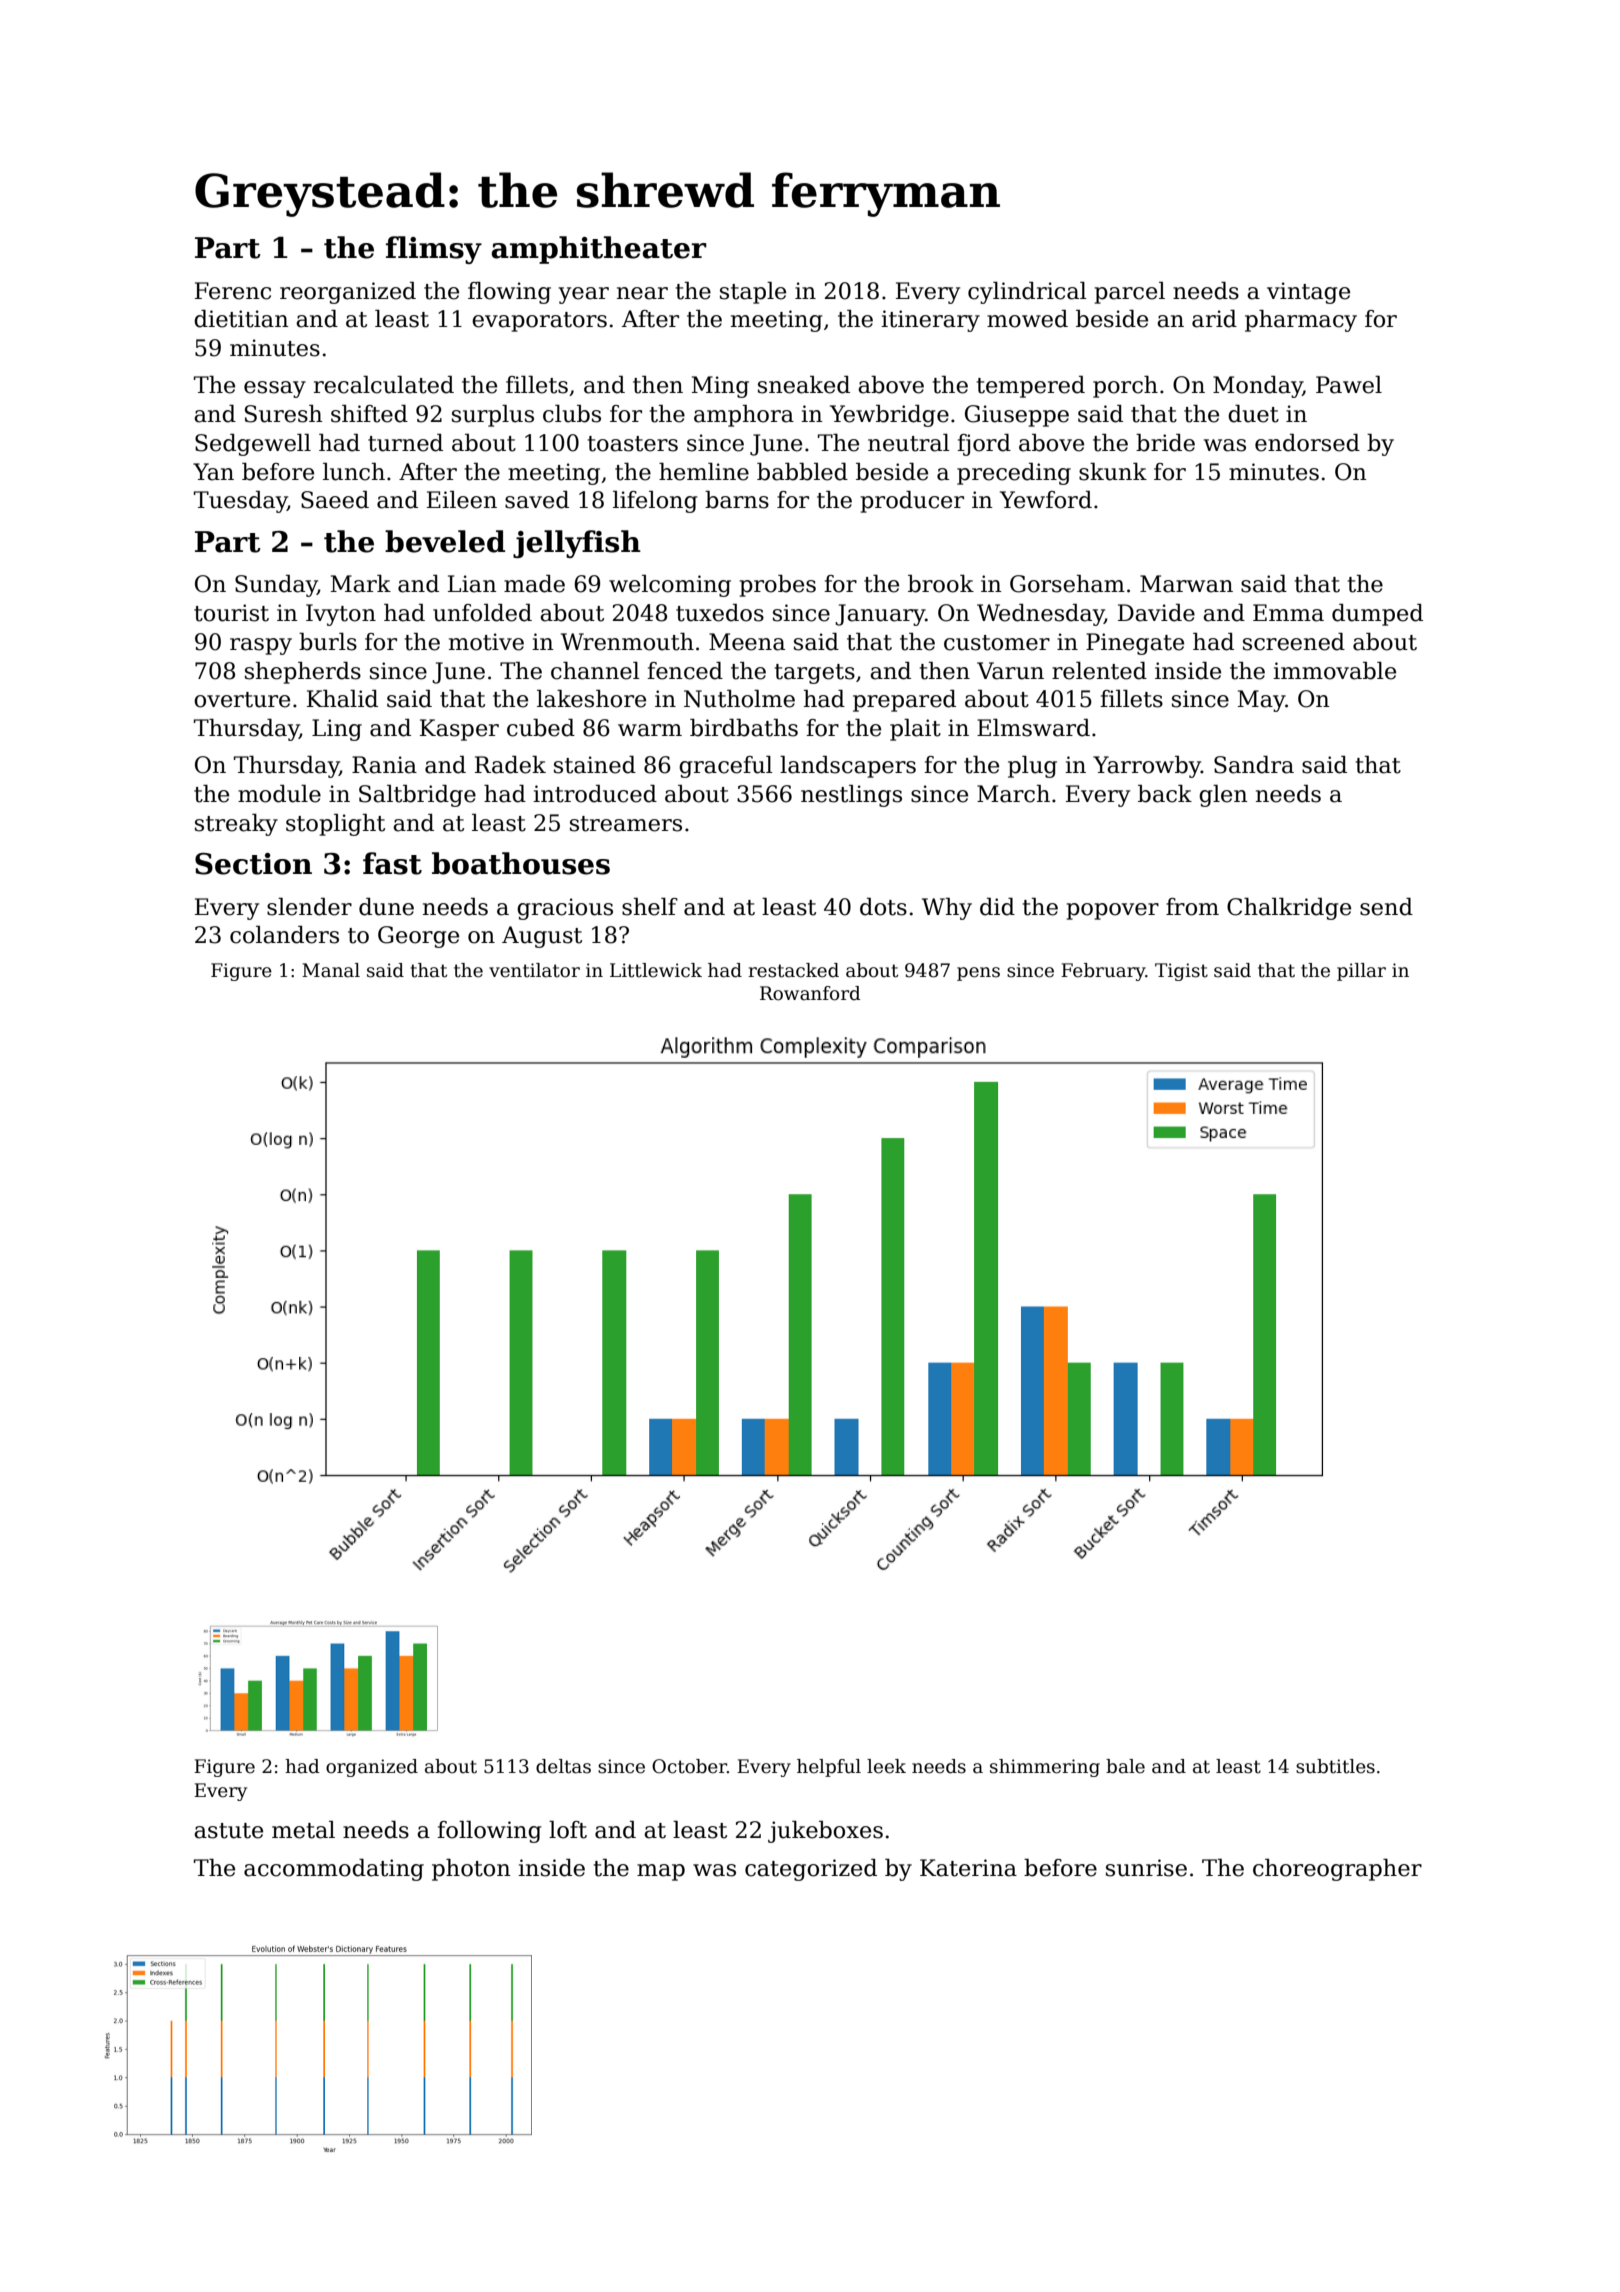  What do you see at coordinates (968, 1868) in the document?
I see `Katerina` at bounding box center [968, 1868].
